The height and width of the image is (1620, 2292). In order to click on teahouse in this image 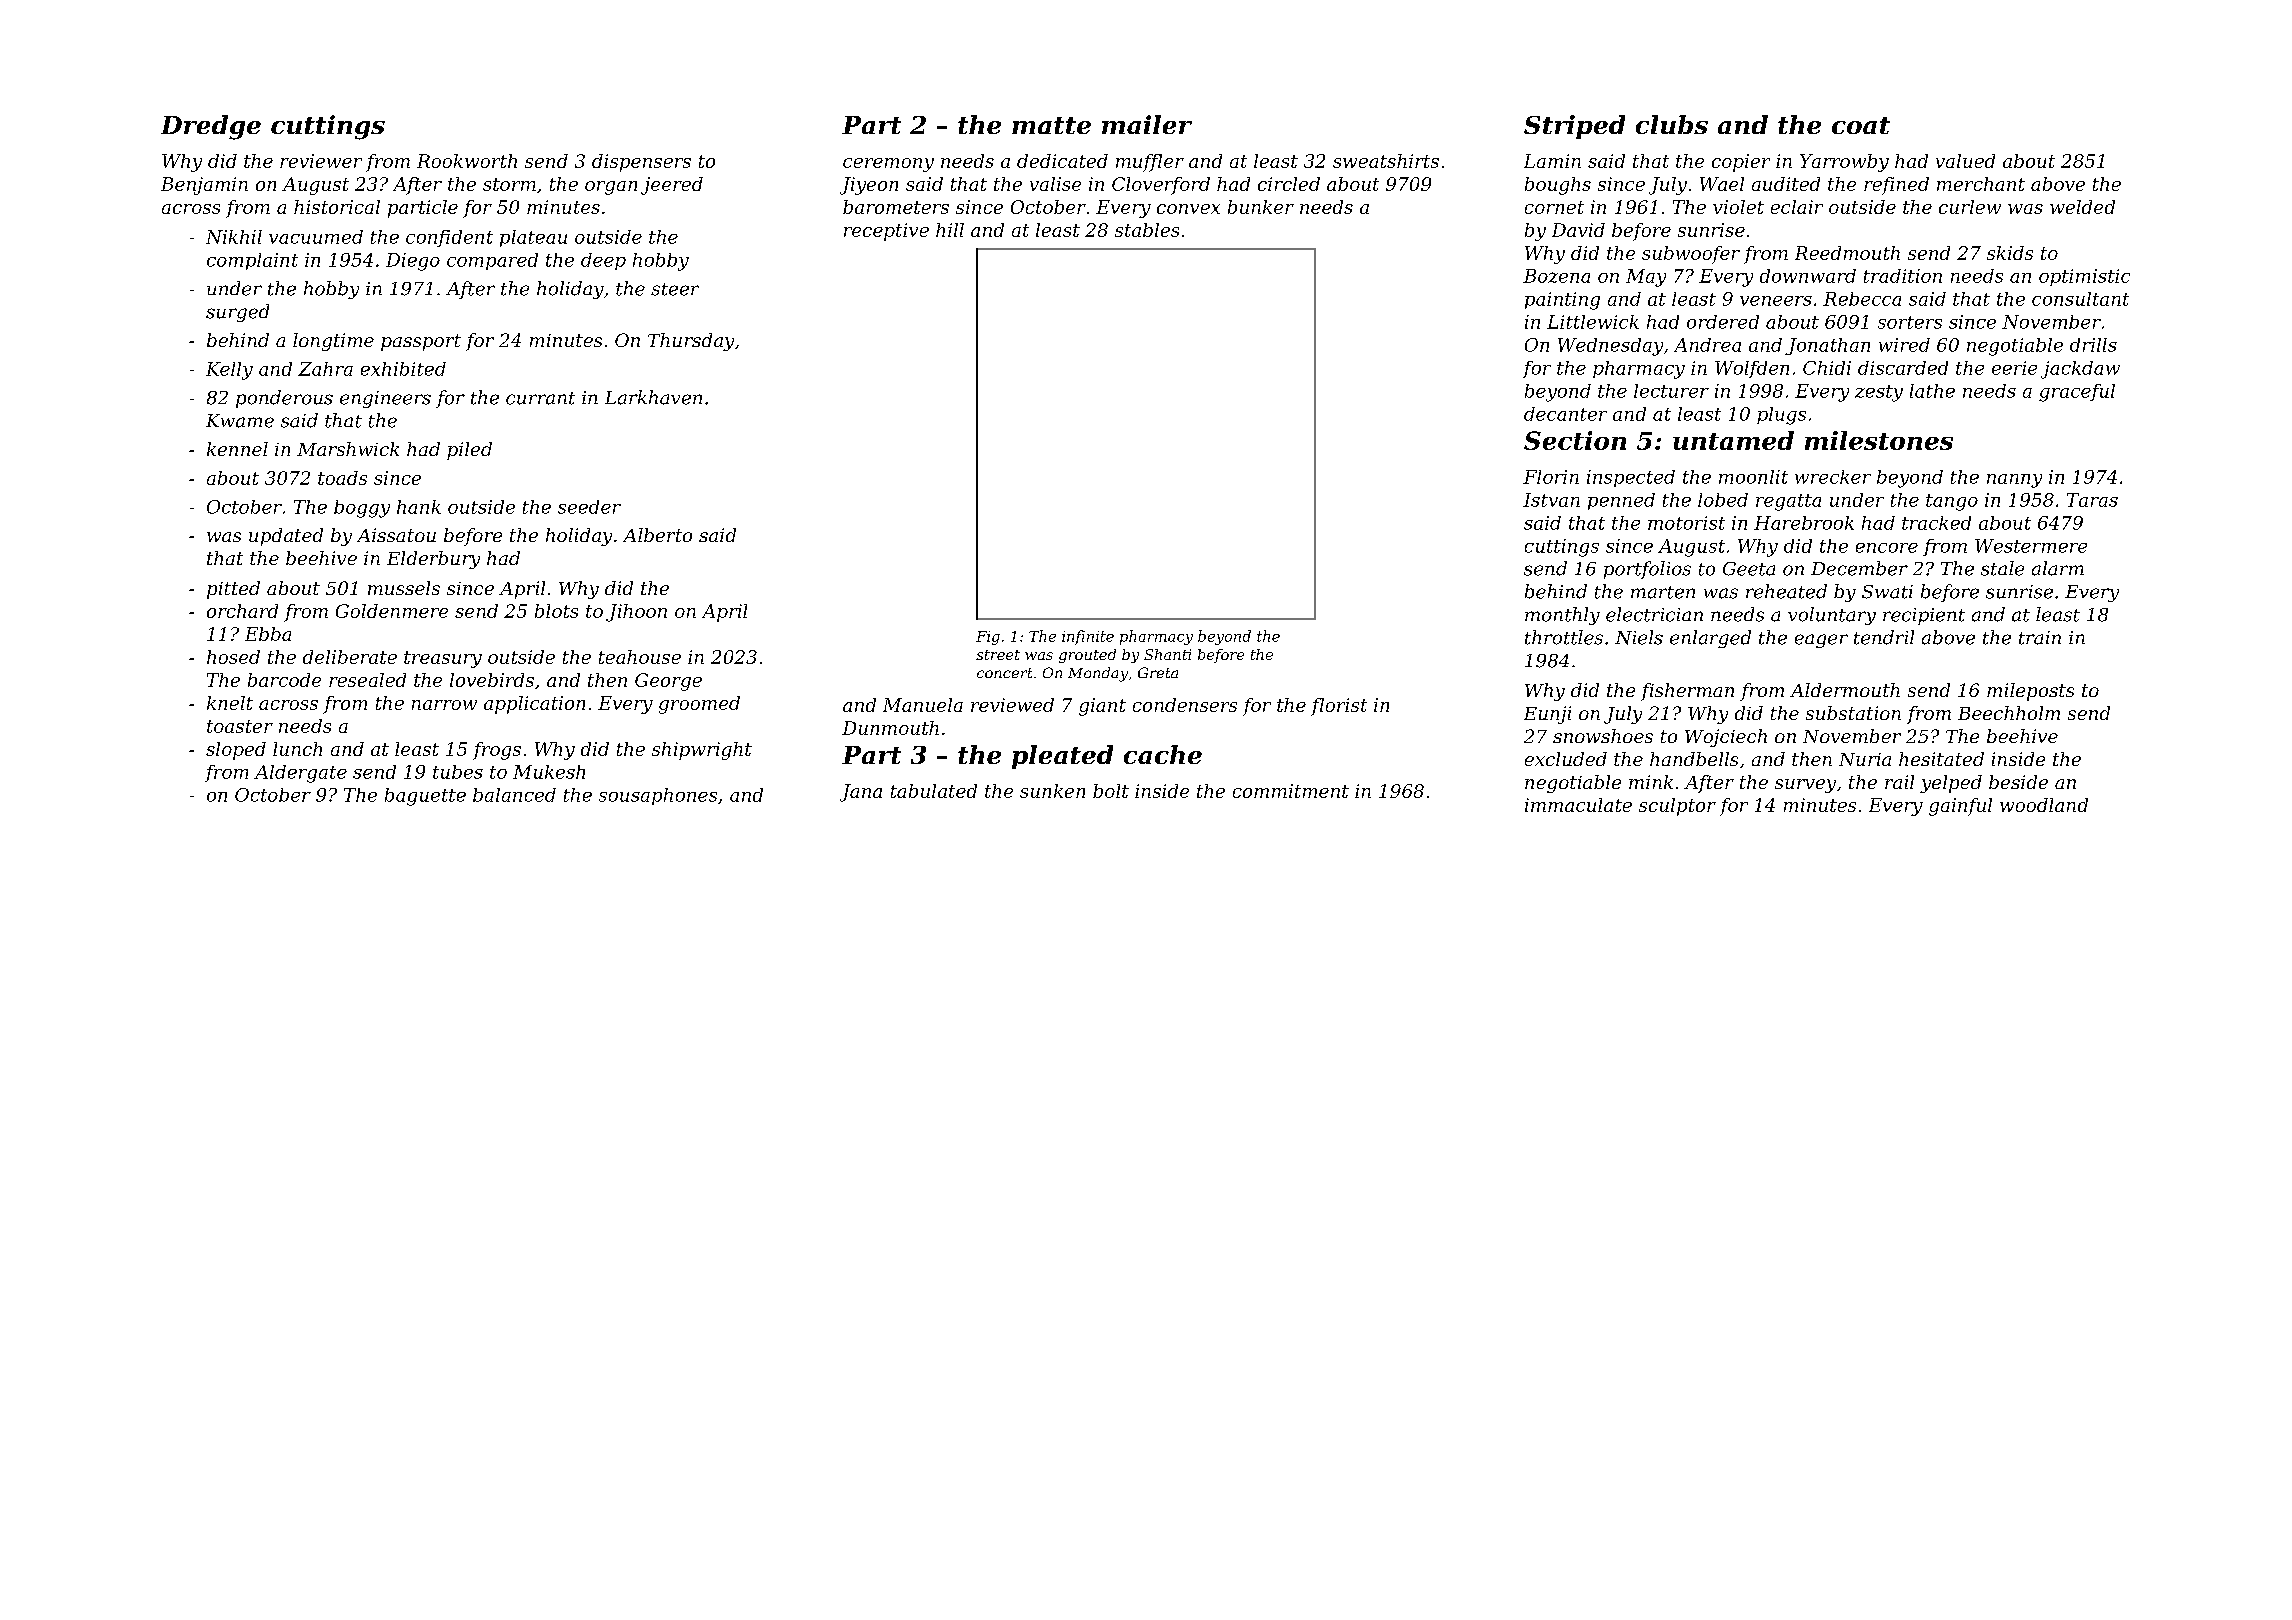, I will do `click(640, 657)`.
